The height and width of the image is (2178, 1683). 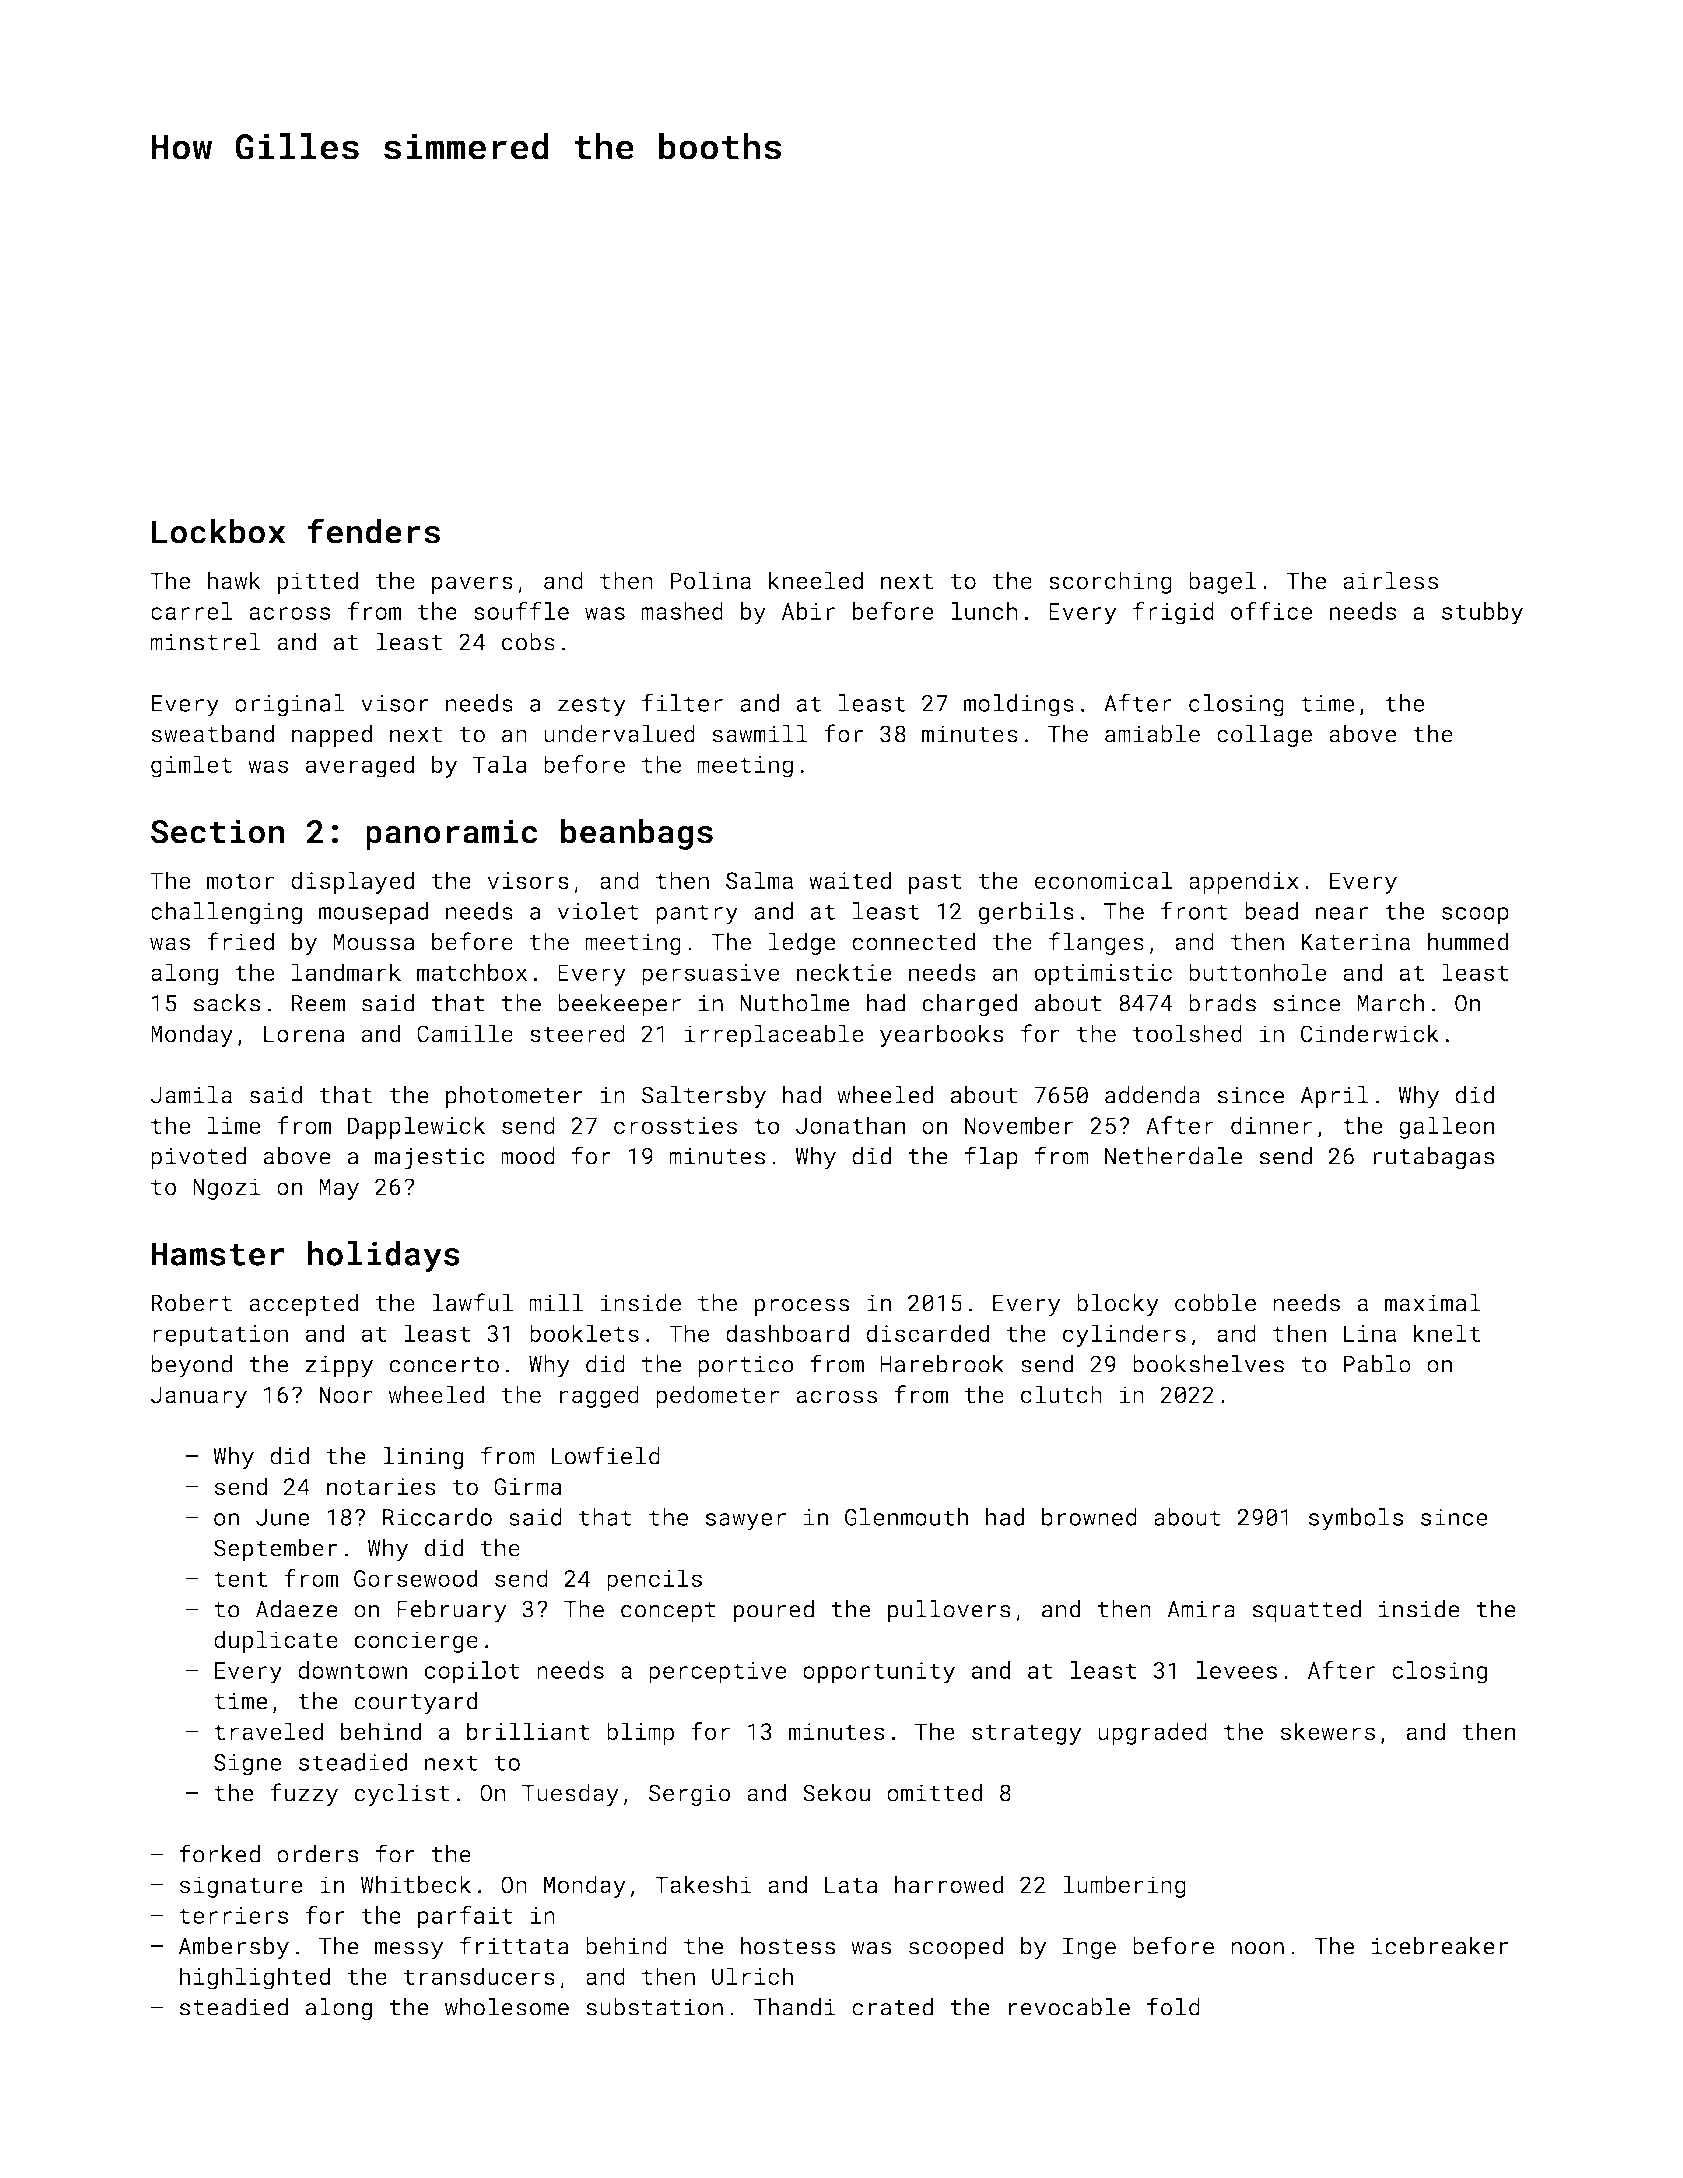 I want to click on panoramic, so click(x=451, y=834).
